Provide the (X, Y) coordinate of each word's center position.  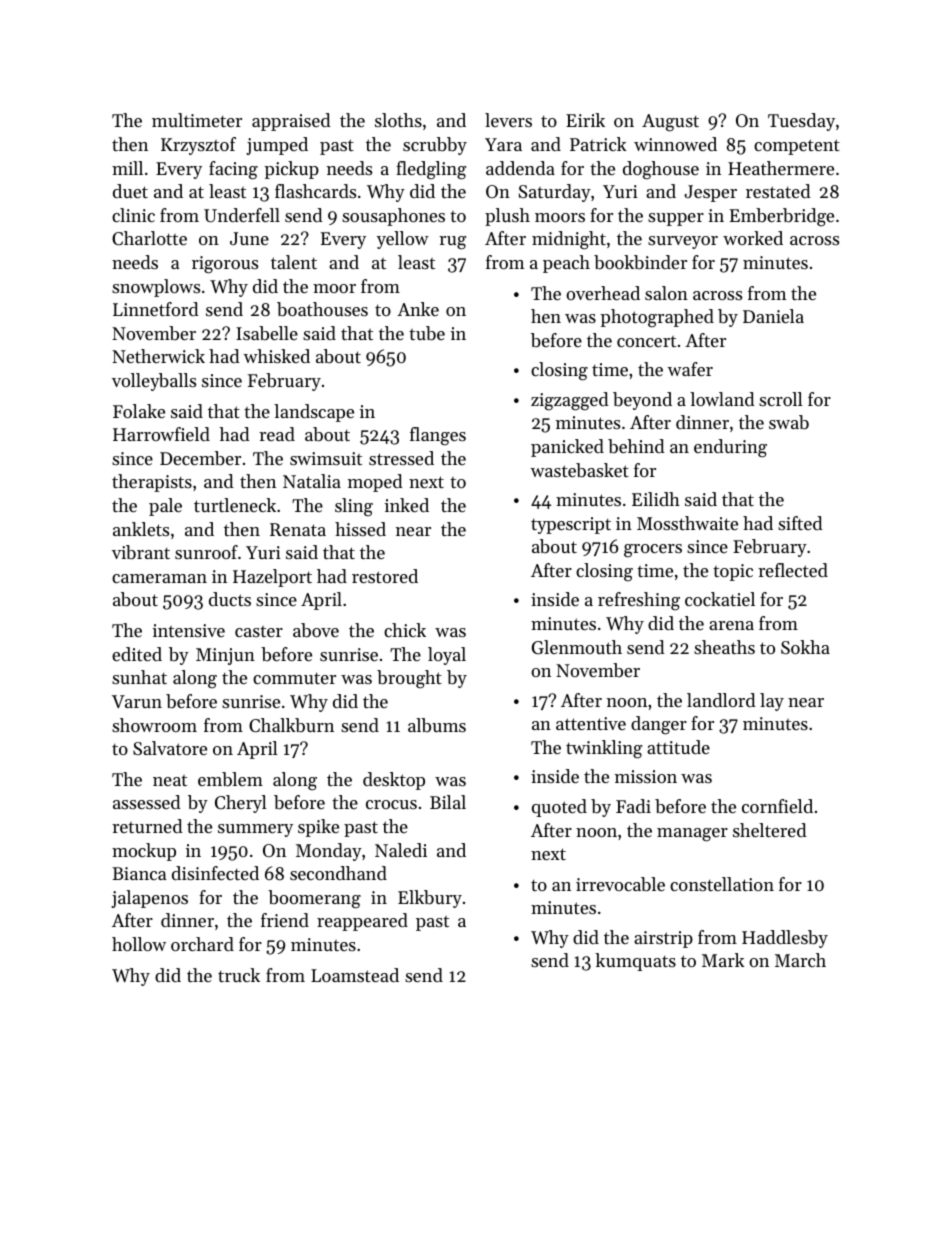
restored (385, 576)
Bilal (448, 802)
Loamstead (355, 975)
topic (733, 572)
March (800, 960)
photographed (657, 318)
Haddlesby (785, 939)
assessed (147, 802)
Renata (298, 529)
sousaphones (393, 217)
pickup (291, 170)
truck (239, 975)
